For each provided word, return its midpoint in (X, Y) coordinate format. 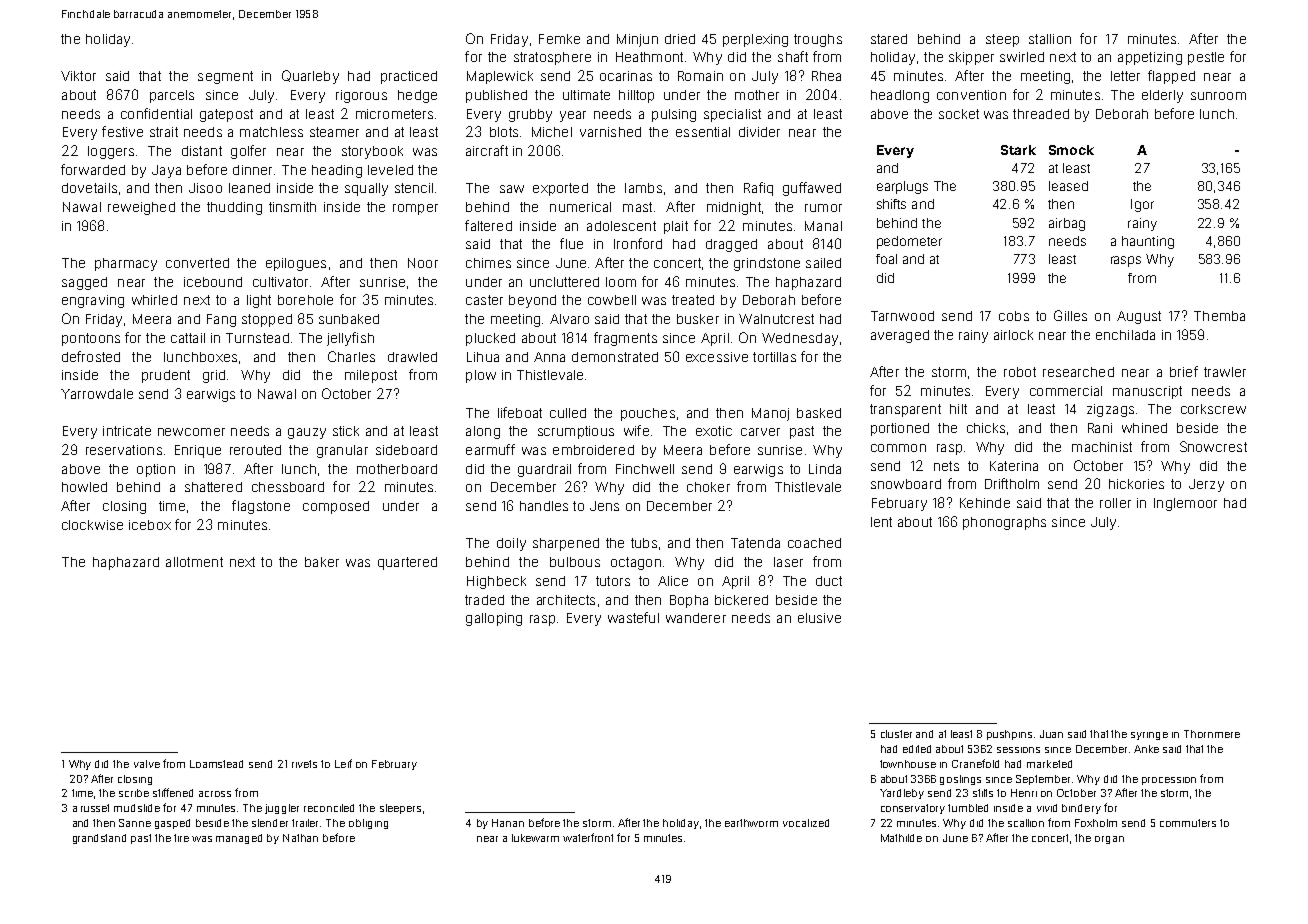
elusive (819, 618)
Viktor (78, 76)
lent (881, 522)
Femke (559, 39)
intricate (127, 431)
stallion (1050, 39)
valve (147, 764)
